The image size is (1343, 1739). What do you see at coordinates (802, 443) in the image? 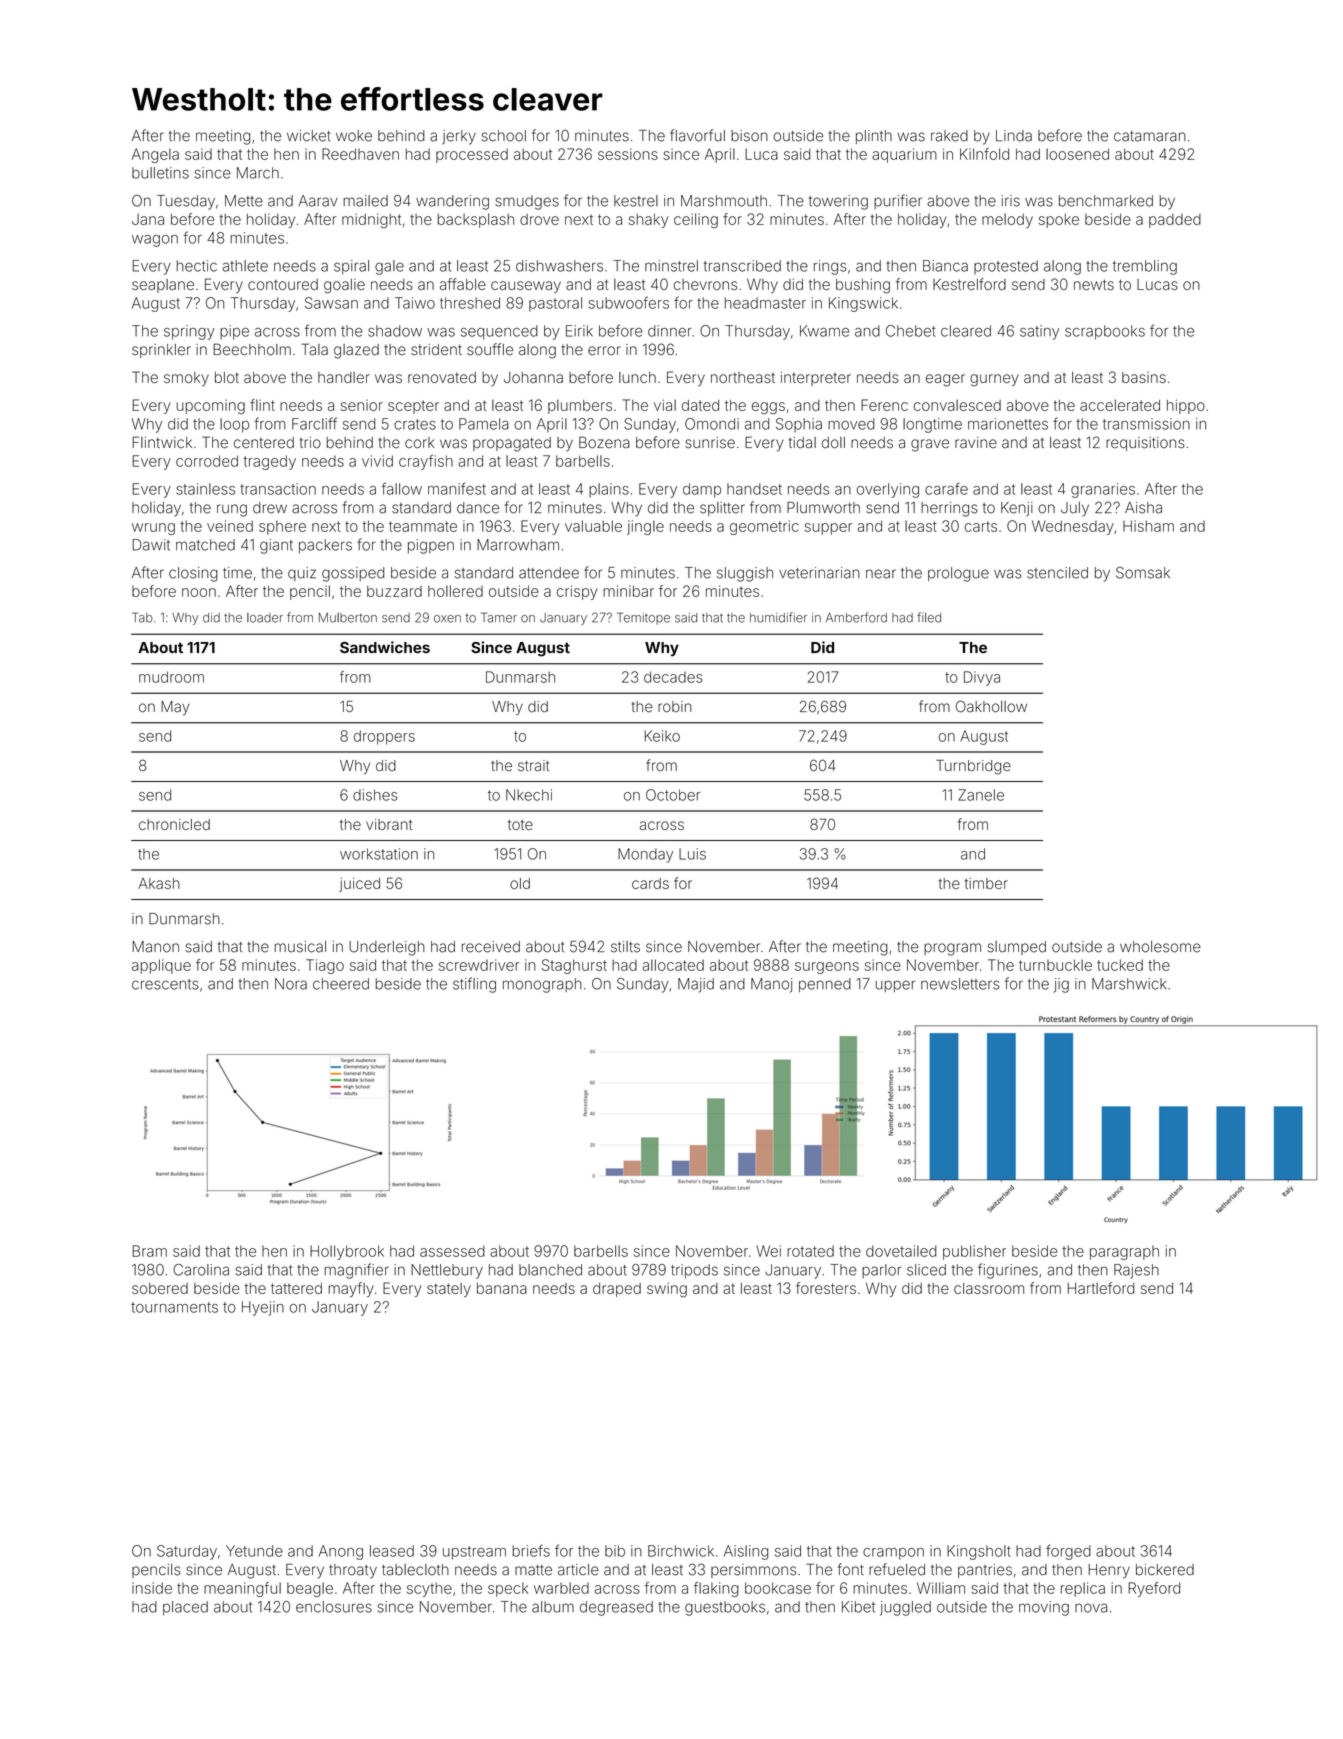
I see `tidal` at bounding box center [802, 443].
